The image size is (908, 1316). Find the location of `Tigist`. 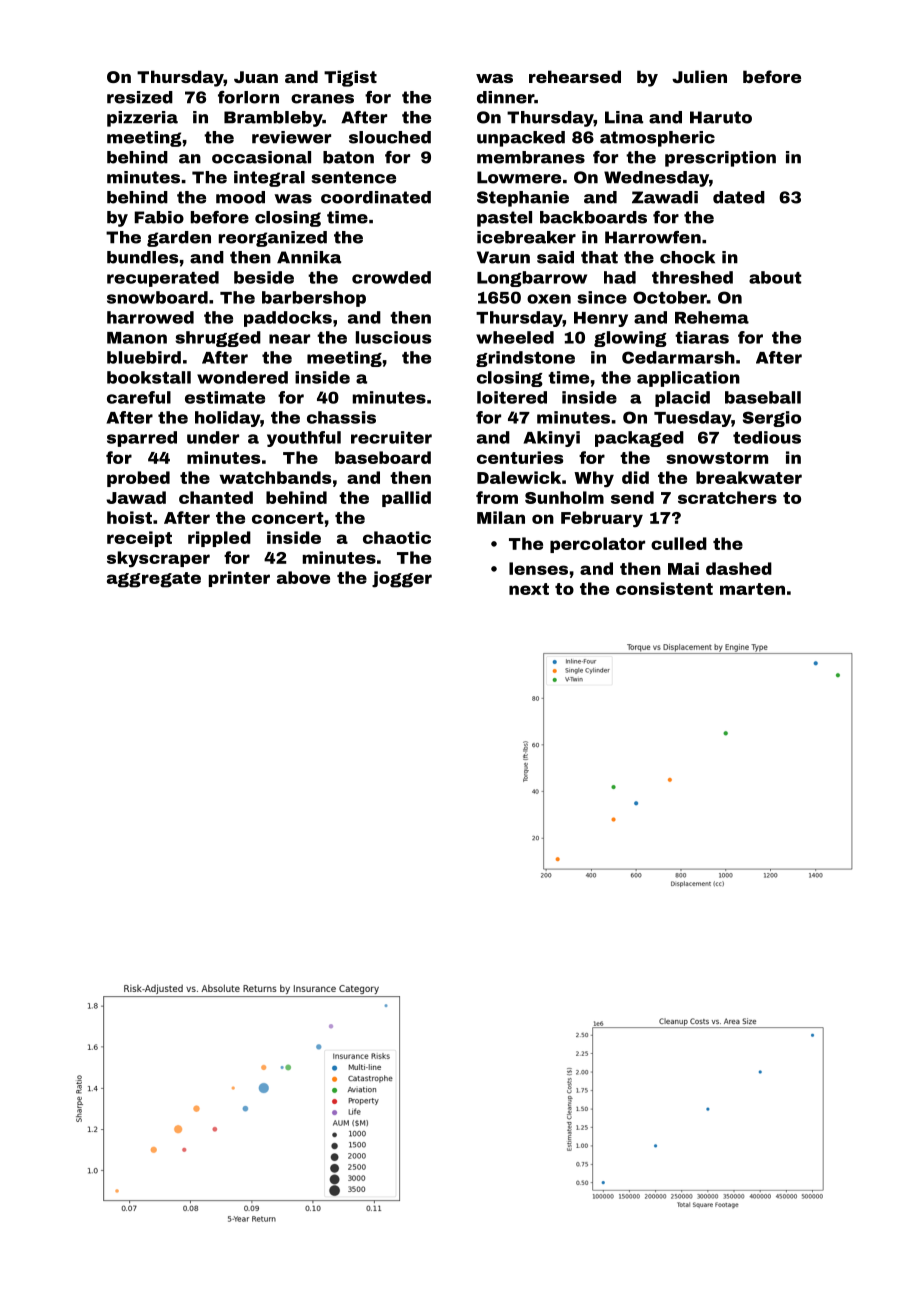

Tigist is located at coordinates (350, 78).
